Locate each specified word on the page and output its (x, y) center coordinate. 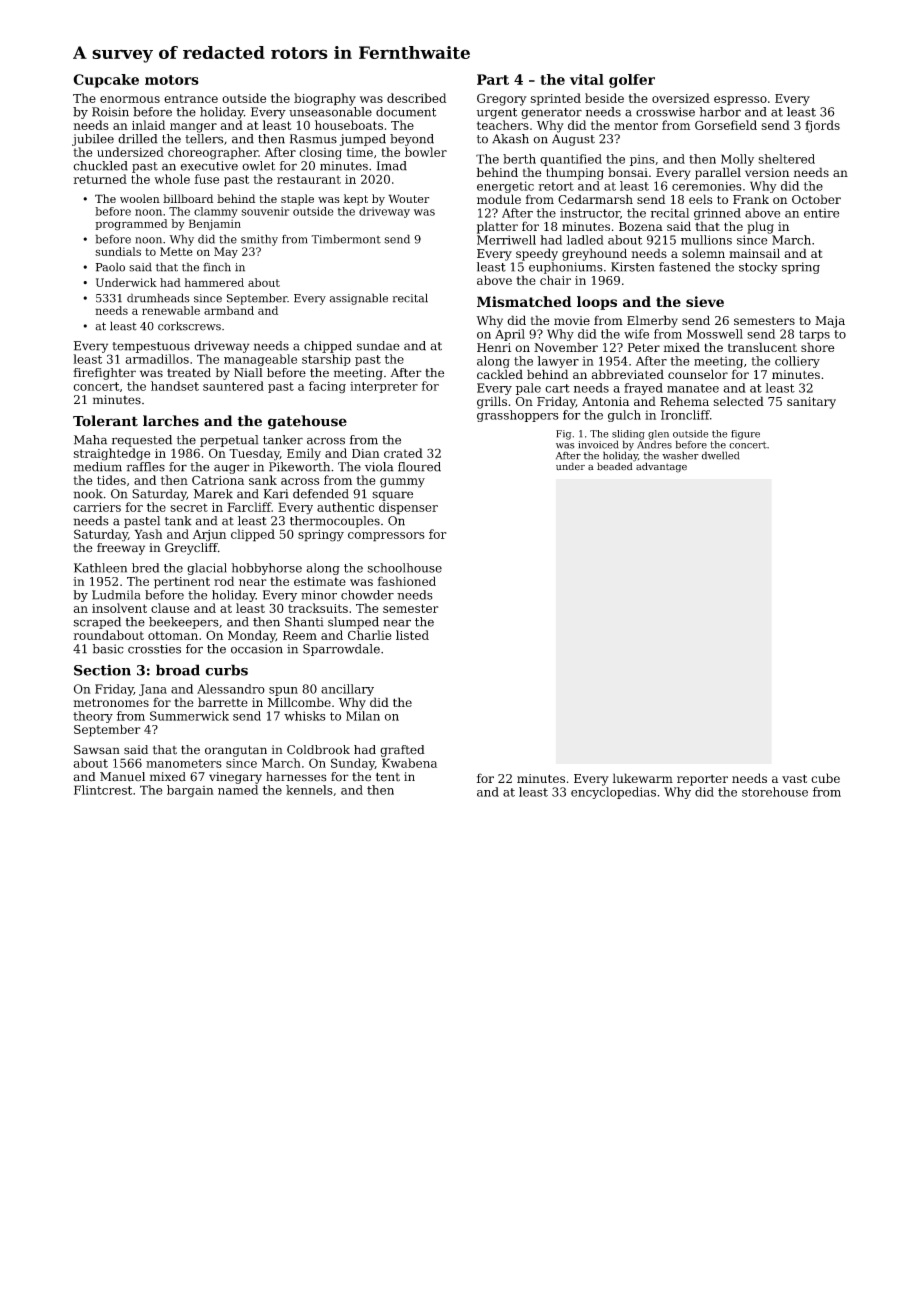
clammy (216, 212)
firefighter (104, 374)
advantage (661, 467)
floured (419, 467)
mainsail (754, 253)
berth (519, 159)
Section (102, 670)
